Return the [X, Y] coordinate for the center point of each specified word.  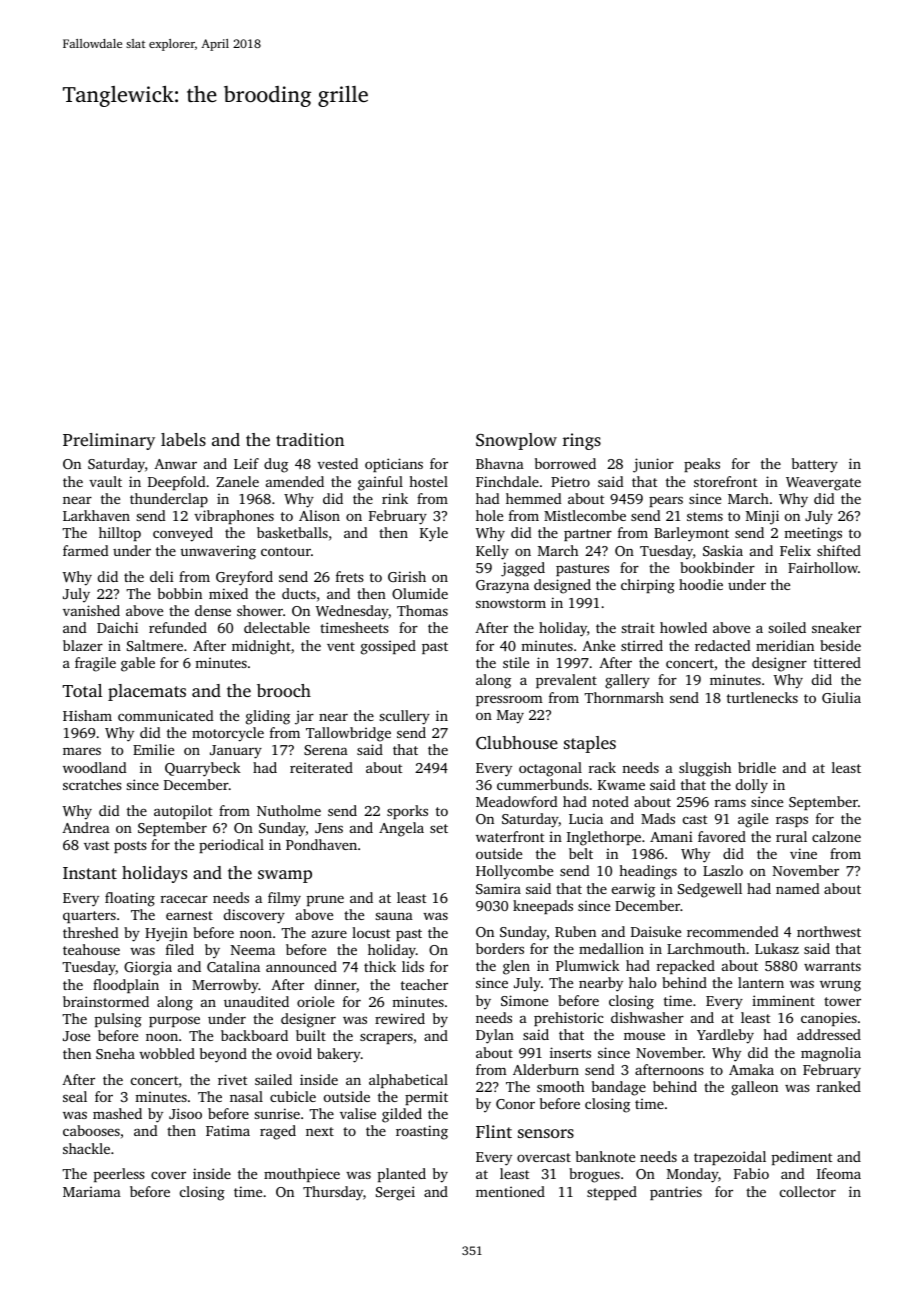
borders [500, 948]
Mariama [92, 1191]
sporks [407, 812]
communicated [166, 715]
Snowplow [516, 441]
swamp [285, 876]
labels [183, 439]
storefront [725, 481]
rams [730, 803]
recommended [733, 931]
